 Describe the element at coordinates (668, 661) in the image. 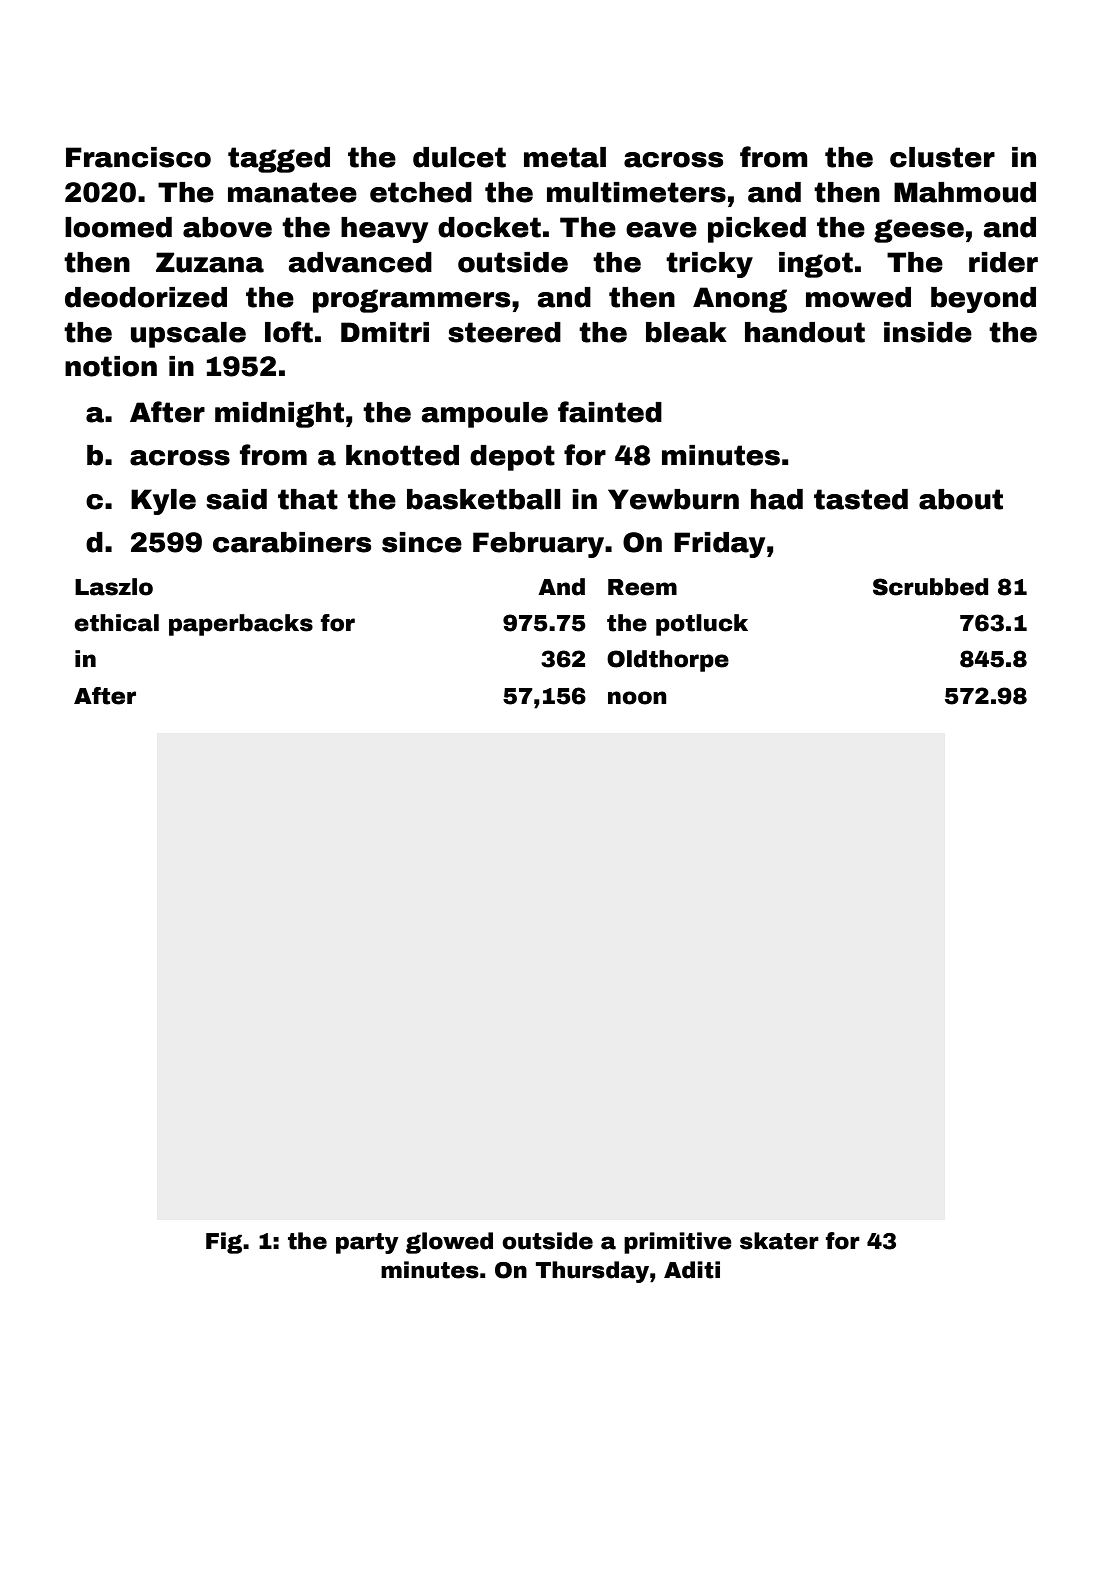

I see `Oldthorpe` at that location.
